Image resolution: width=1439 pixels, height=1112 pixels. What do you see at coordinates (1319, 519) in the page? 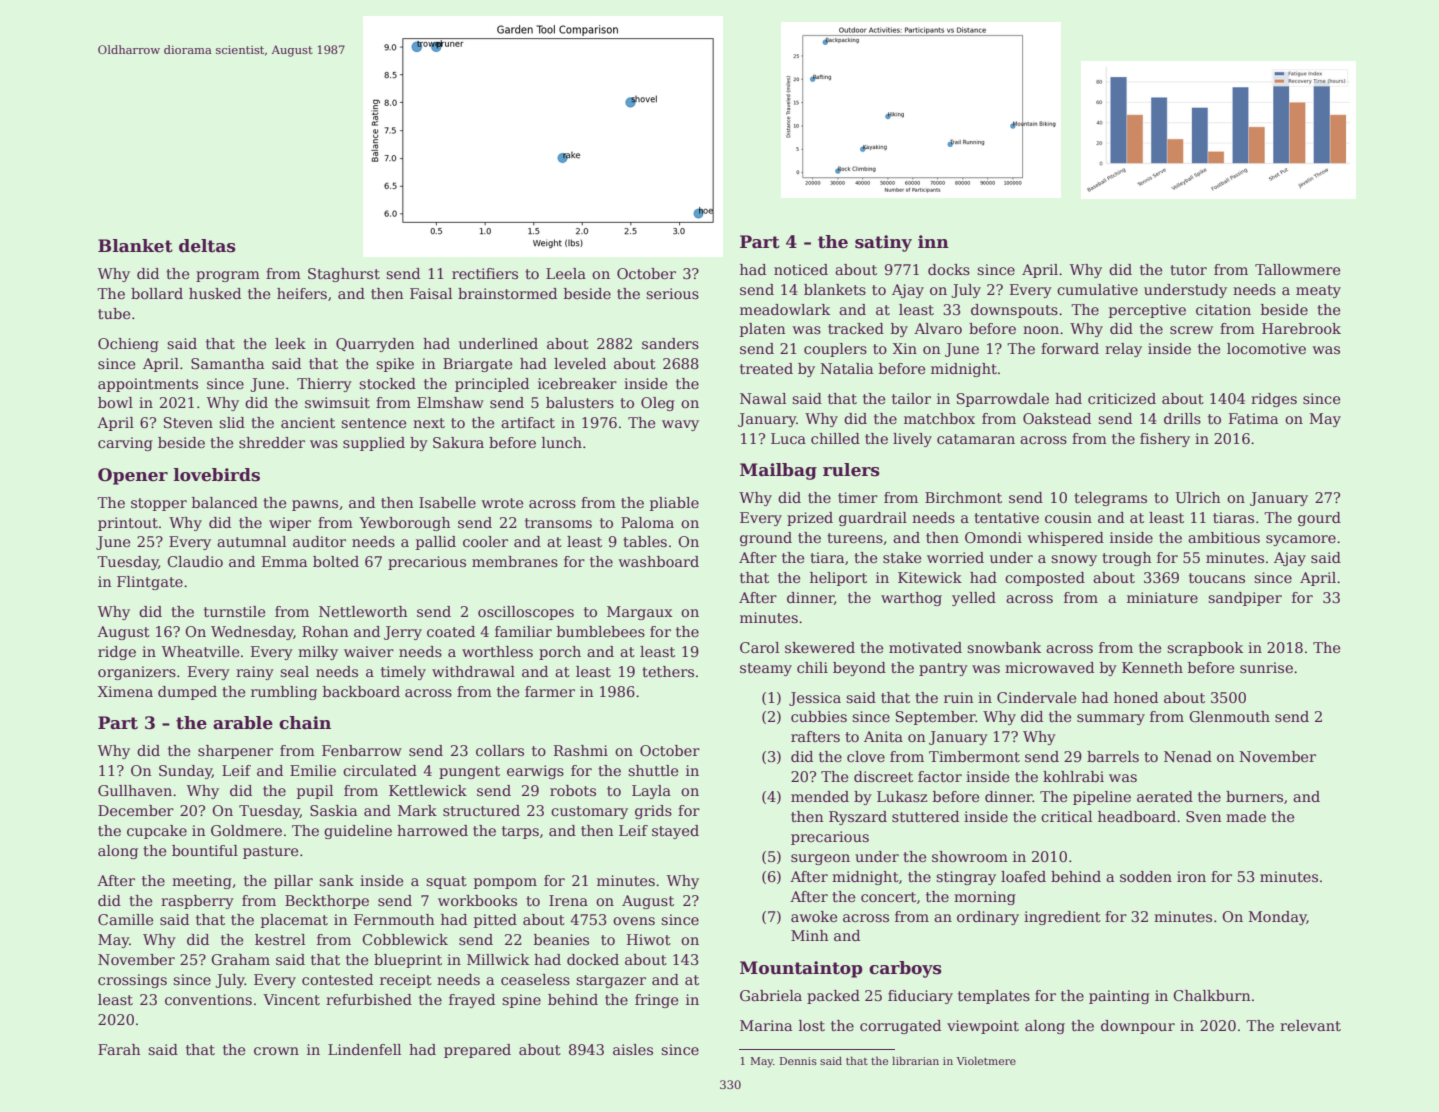
I see `gourd` at bounding box center [1319, 519].
